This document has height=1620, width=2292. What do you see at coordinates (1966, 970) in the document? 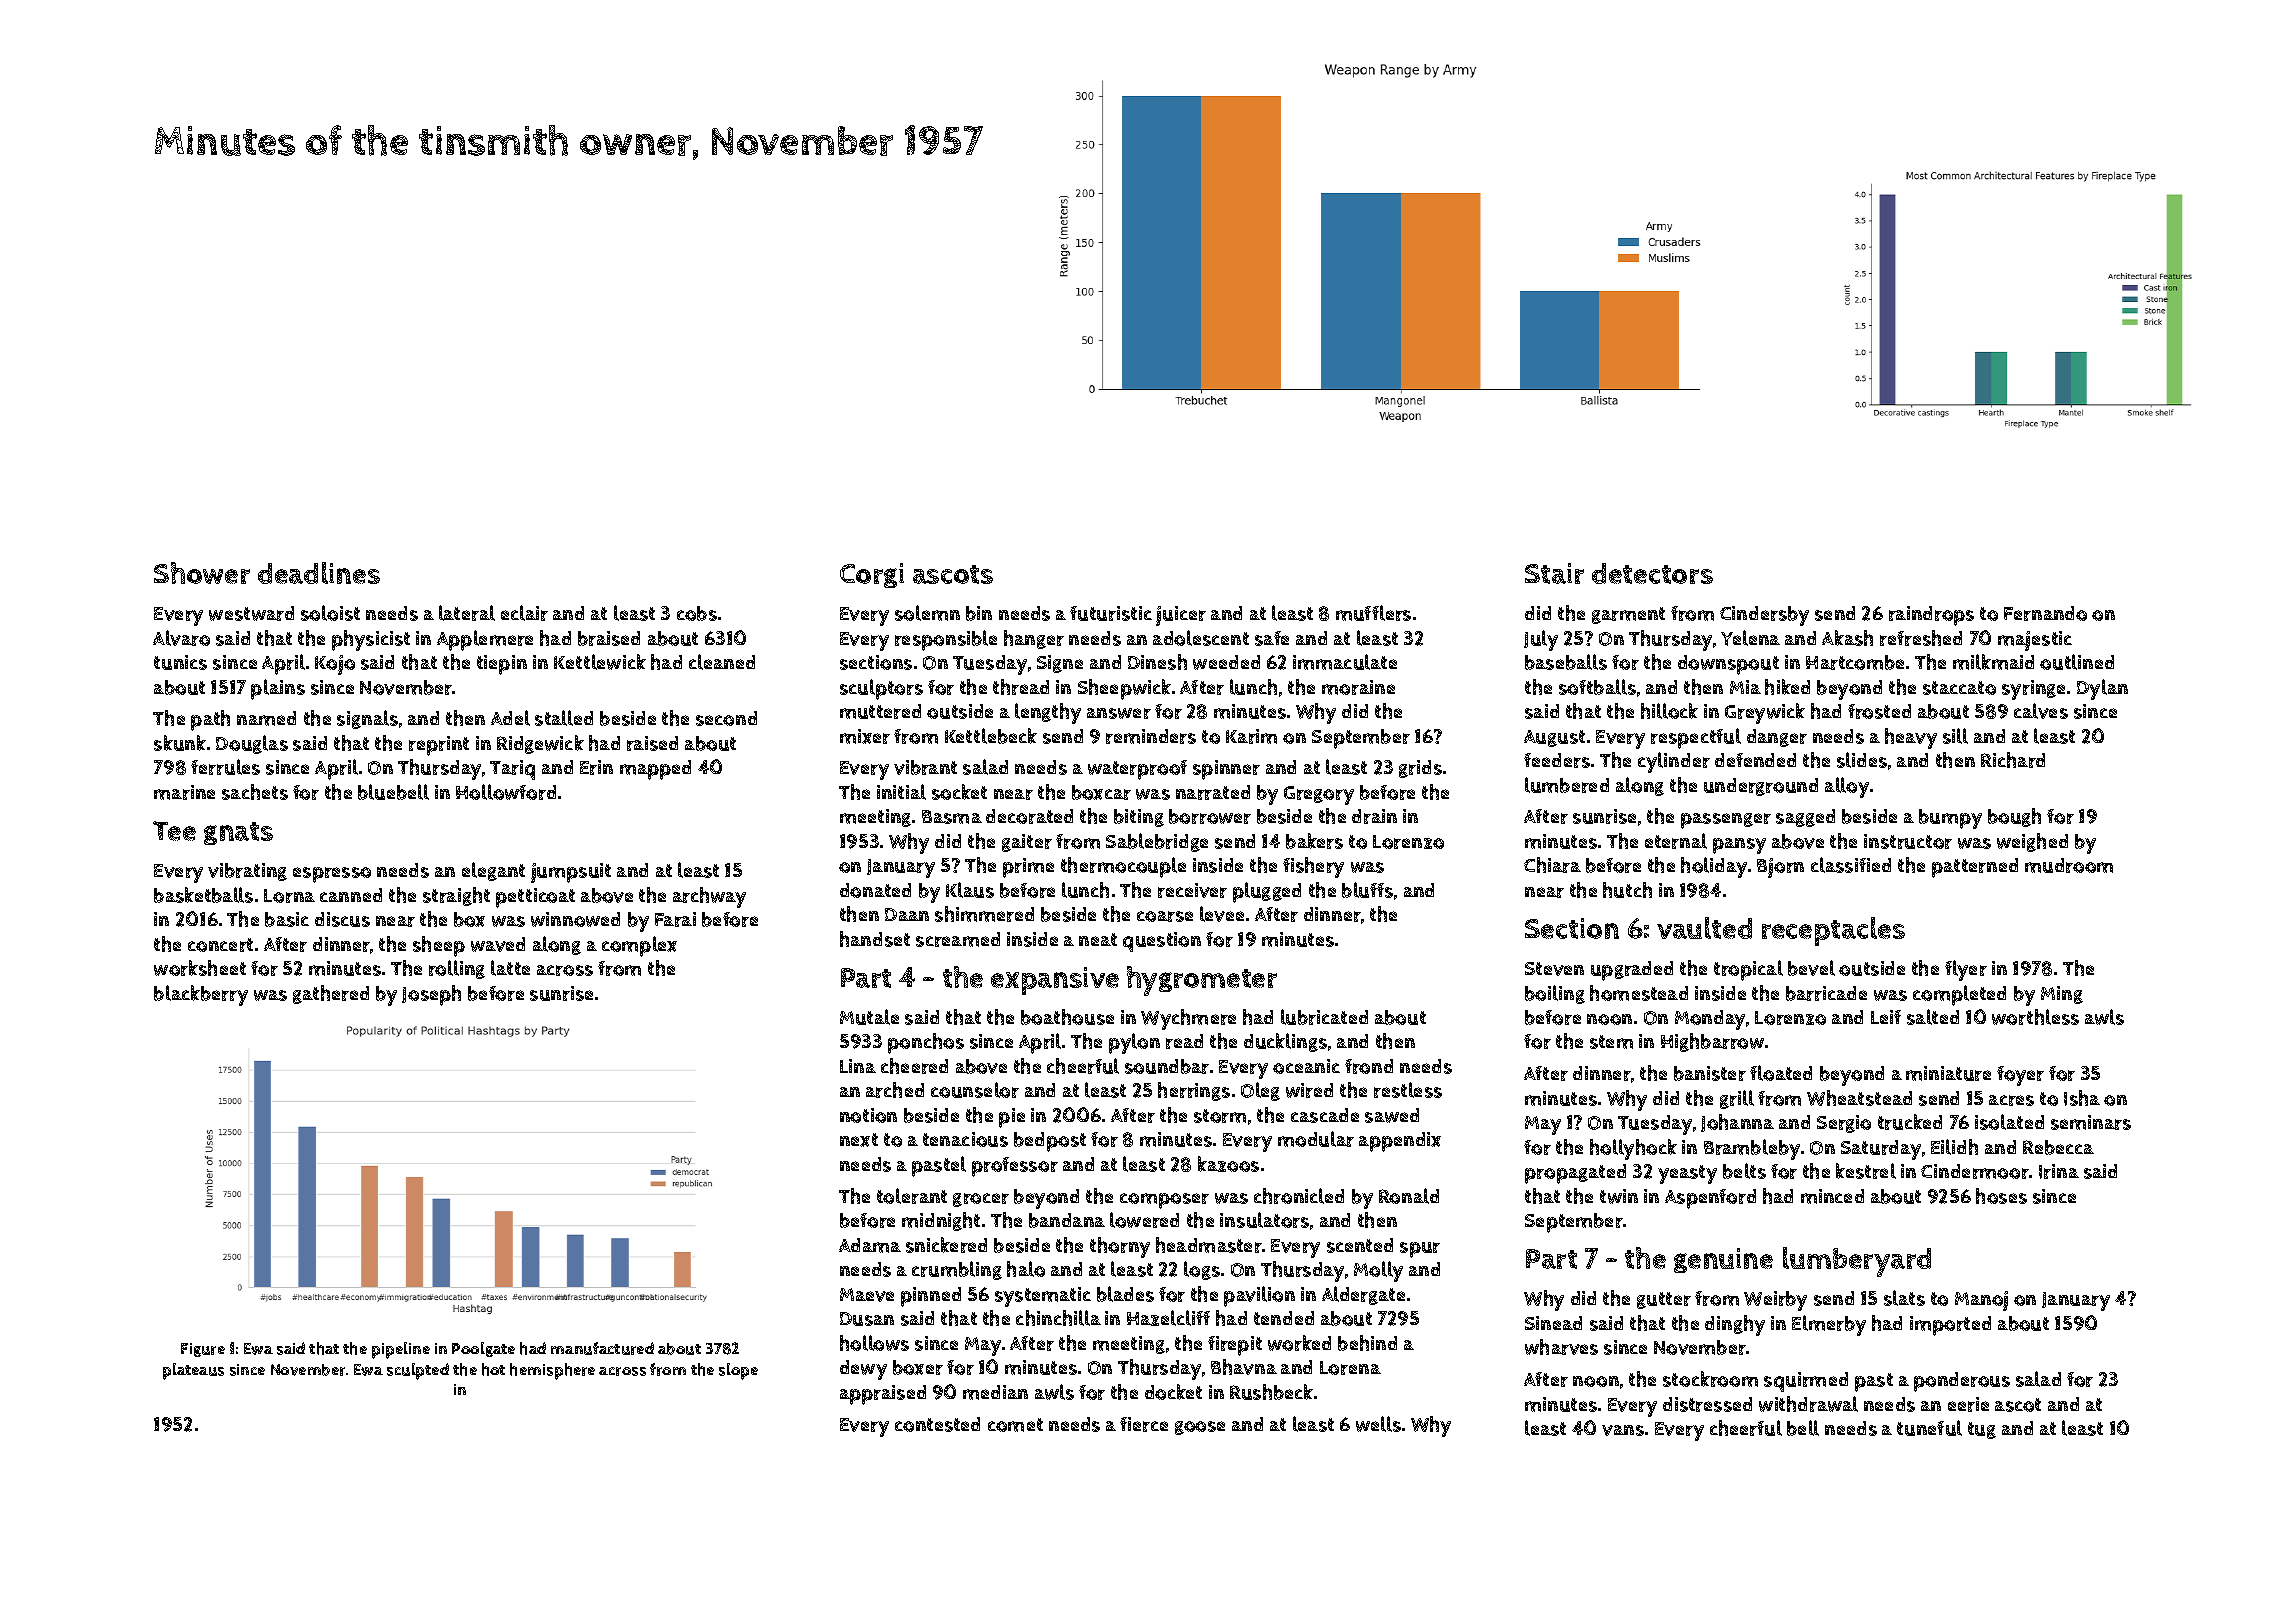
I see `flyer` at bounding box center [1966, 970].
